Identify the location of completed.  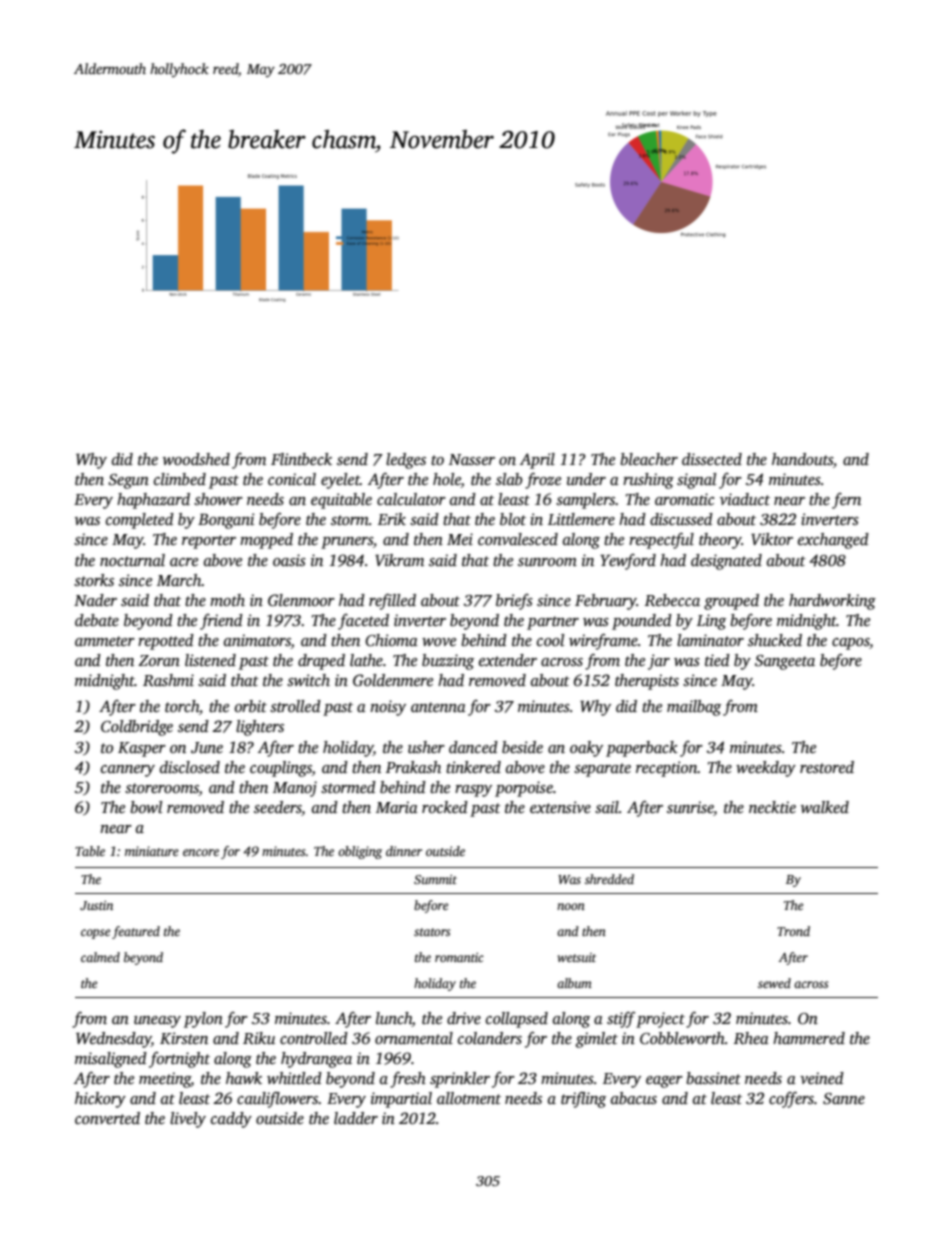
(140, 521).
